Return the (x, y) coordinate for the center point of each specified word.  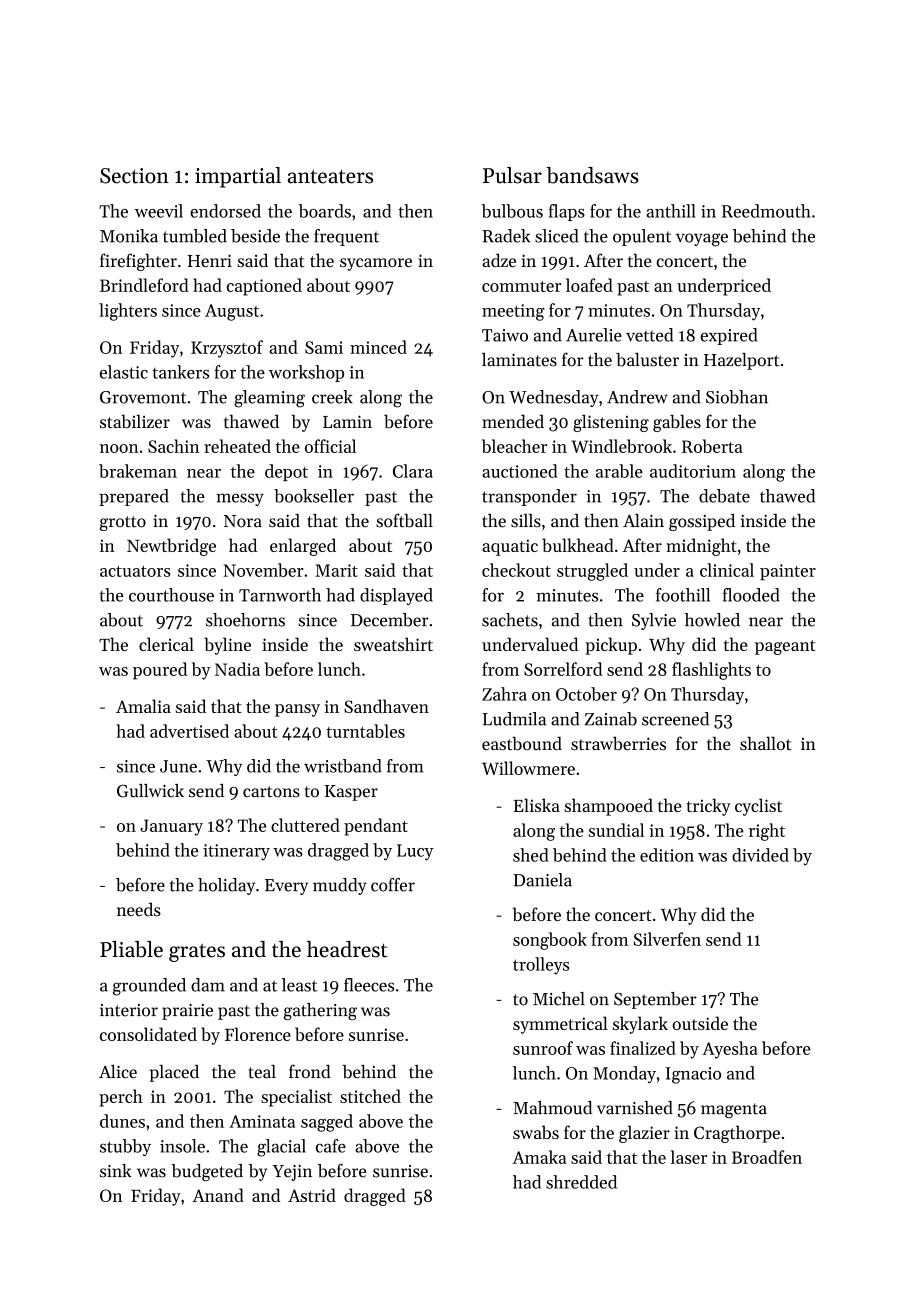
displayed (396, 596)
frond (310, 1071)
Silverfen (667, 939)
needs (139, 909)
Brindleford (144, 285)
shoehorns (245, 620)
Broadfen (767, 1157)
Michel (559, 999)
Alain (643, 520)
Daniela (542, 880)
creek (332, 397)
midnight (701, 547)
